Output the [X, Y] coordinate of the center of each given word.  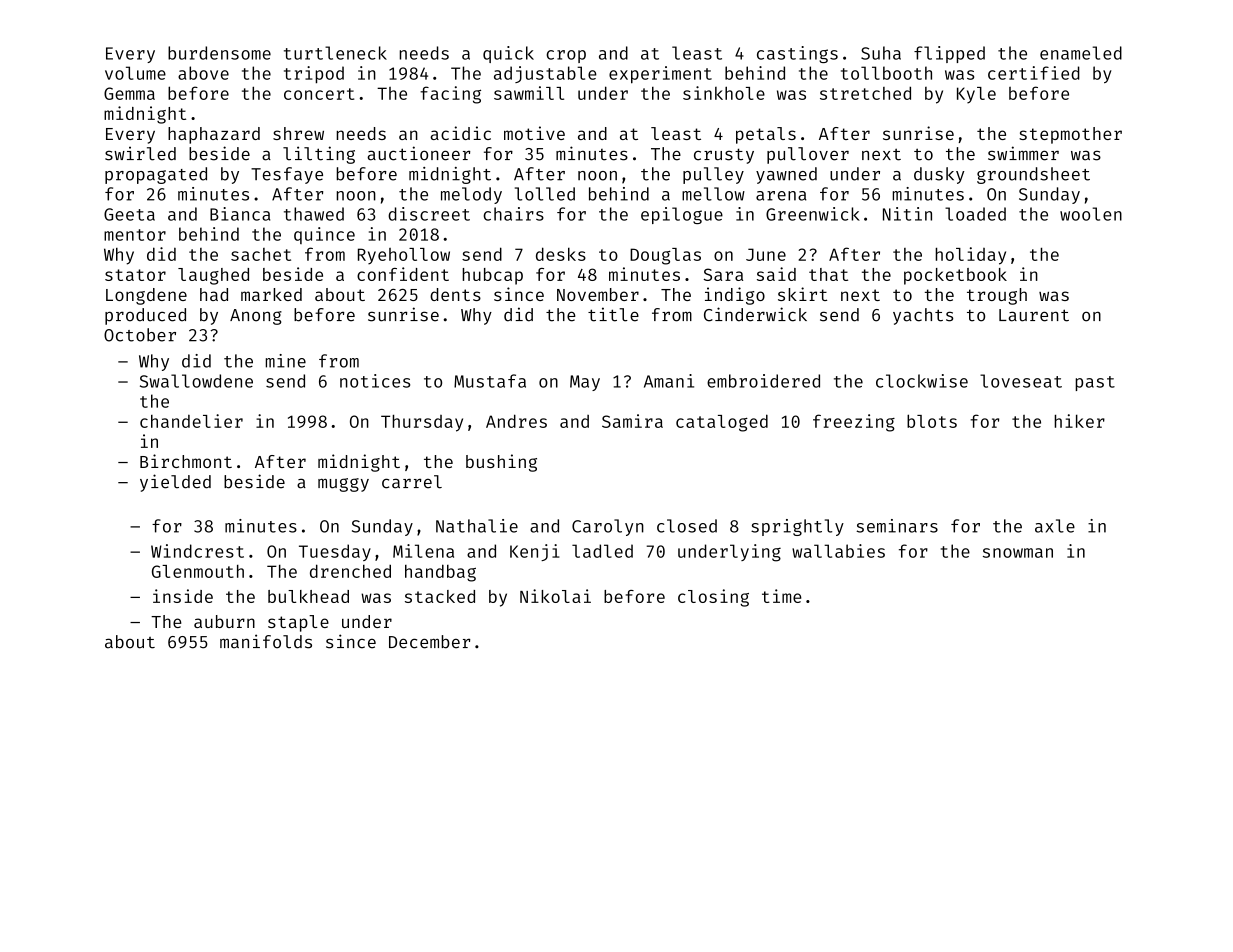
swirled [140, 154]
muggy [343, 485]
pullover [808, 155]
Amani [669, 381]
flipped [949, 54]
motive [534, 133]
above [203, 73]
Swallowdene [196, 381]
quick [508, 54]
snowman [1018, 553]
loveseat [1021, 381]
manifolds [266, 641]
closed [687, 526]
